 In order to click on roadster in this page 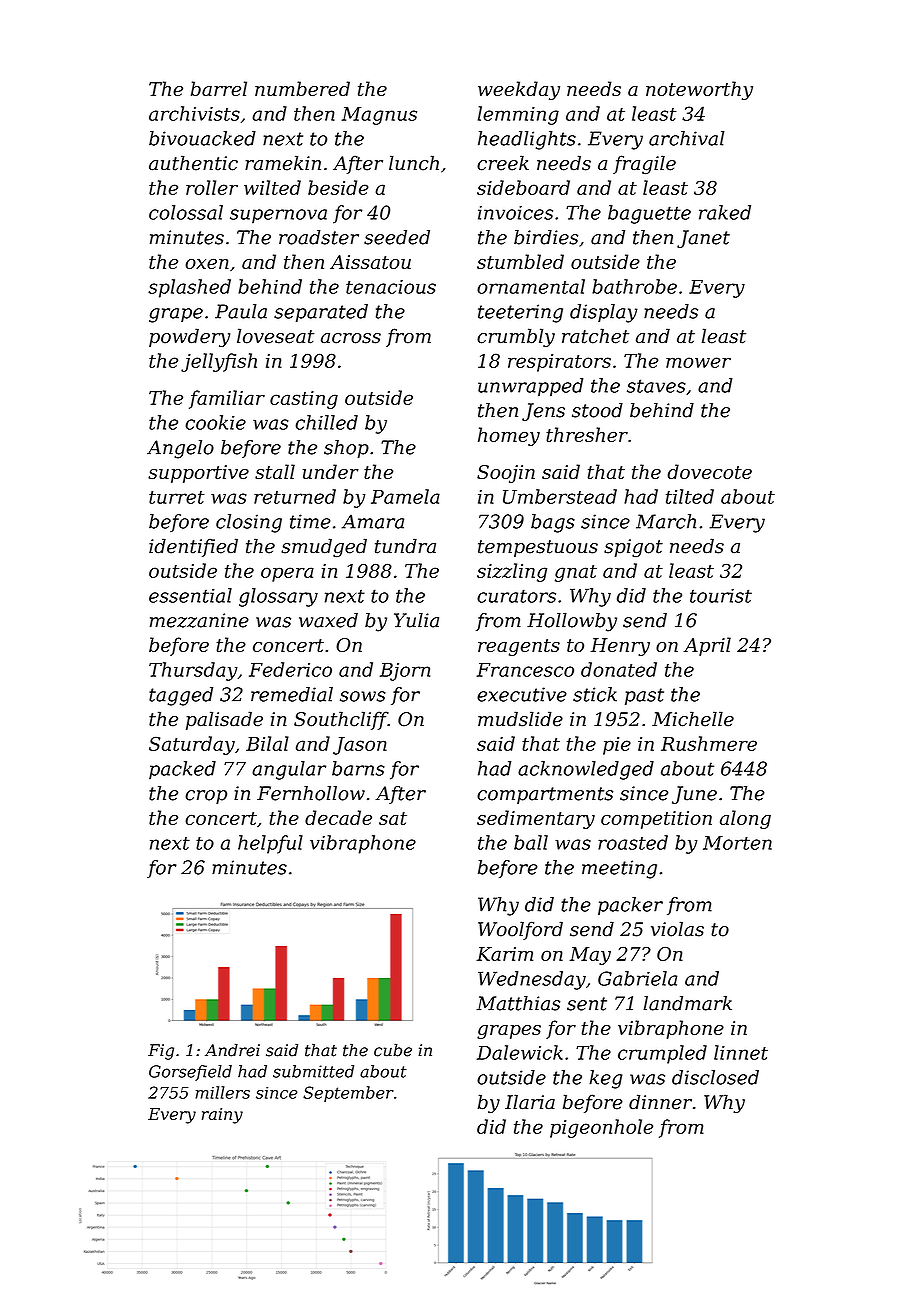, I will do `click(319, 237)`.
